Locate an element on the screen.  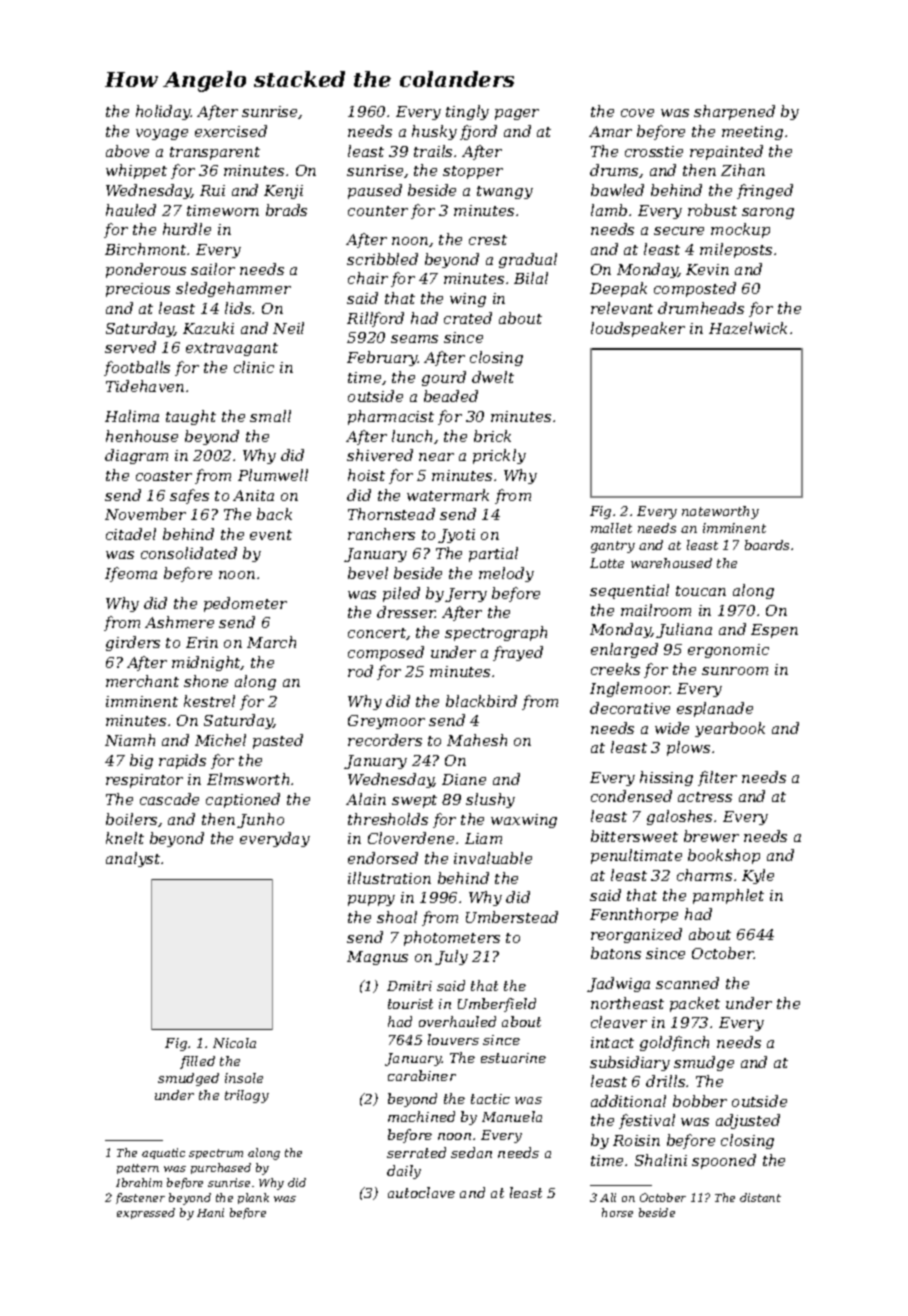
galoshes is located at coordinates (679, 817).
